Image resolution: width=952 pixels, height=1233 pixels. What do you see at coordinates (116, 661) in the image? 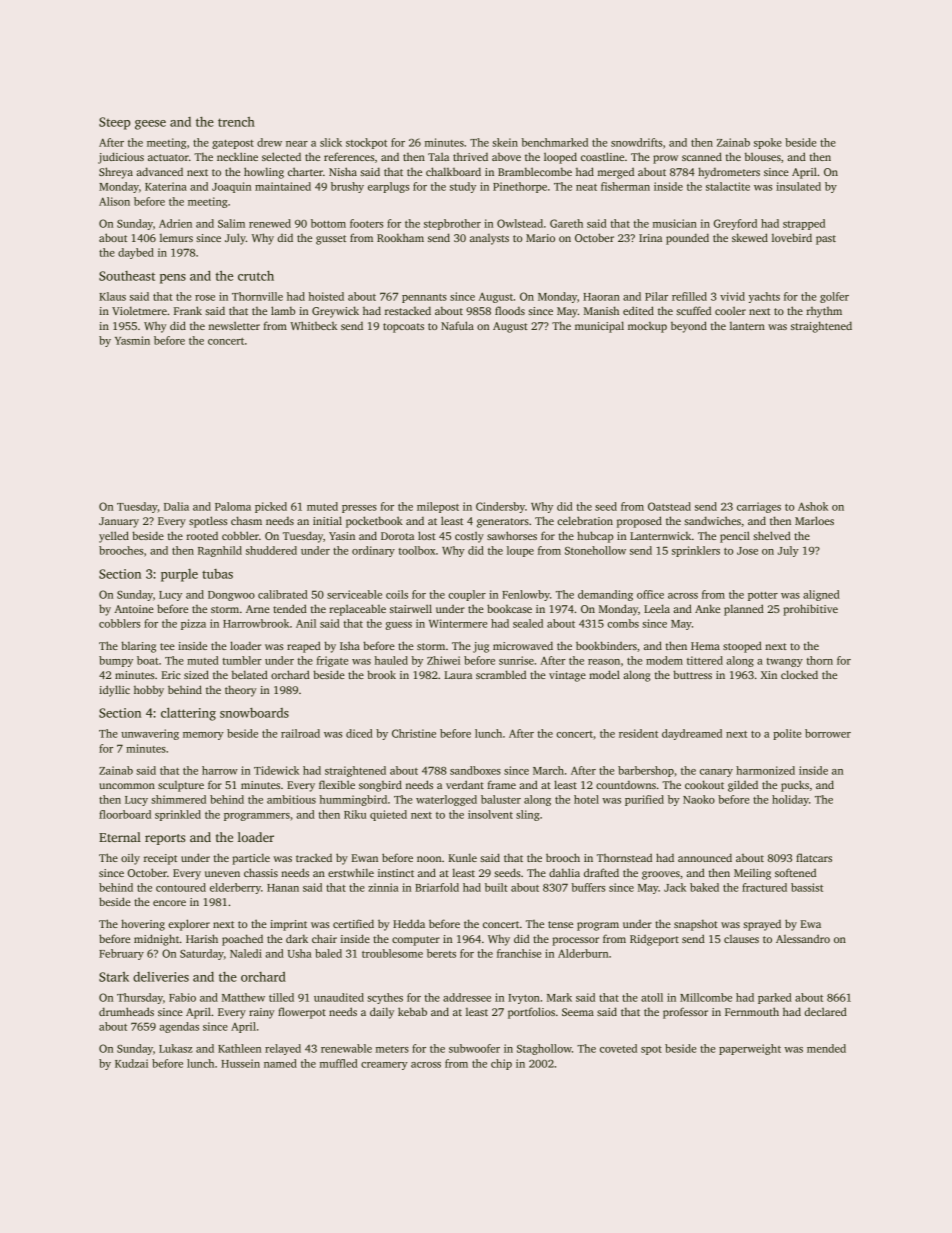
I see `bumpy` at bounding box center [116, 661].
